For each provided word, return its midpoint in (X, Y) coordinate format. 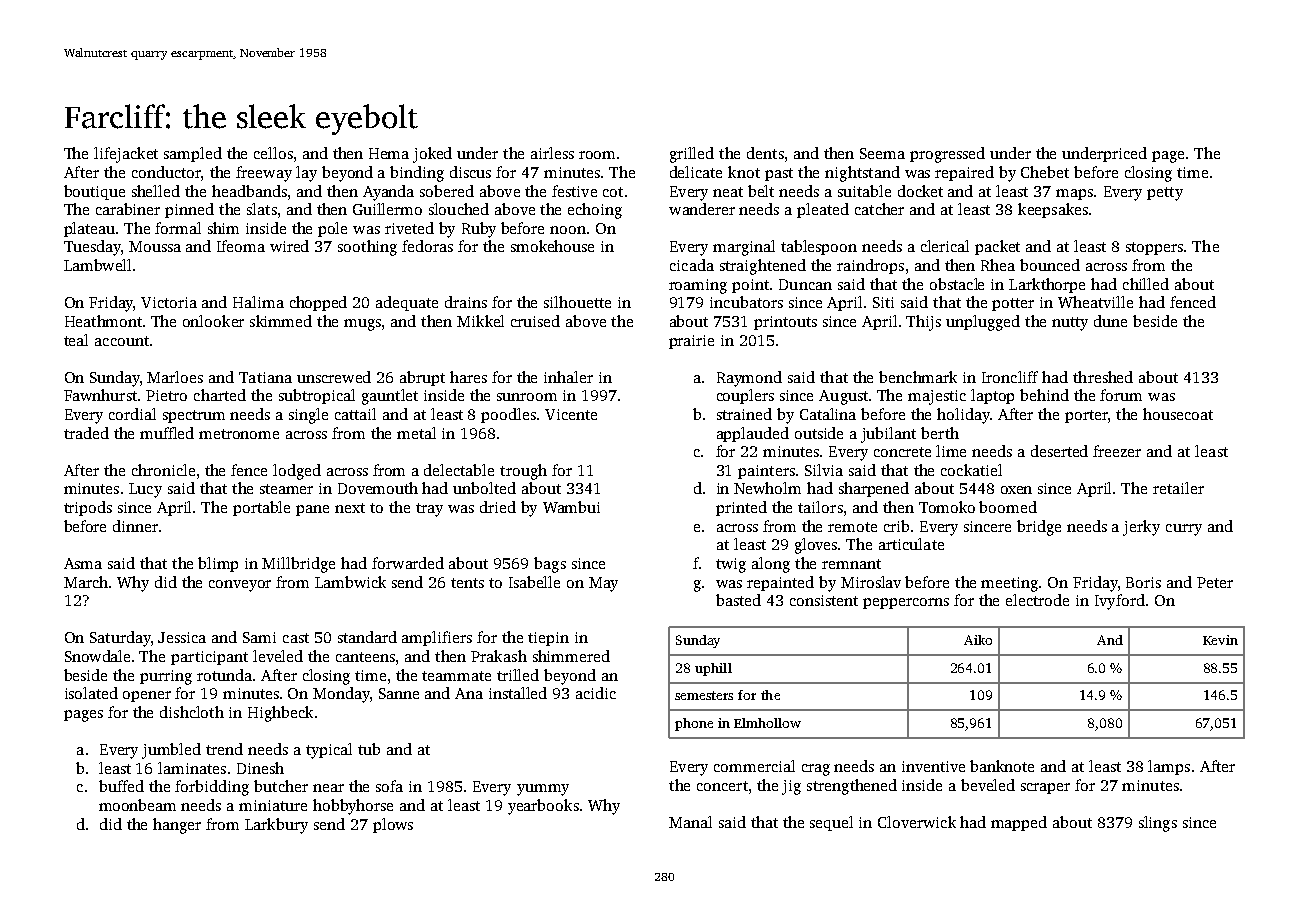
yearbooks (543, 807)
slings (1158, 824)
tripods (88, 508)
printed (741, 508)
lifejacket (126, 155)
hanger (177, 826)
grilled (692, 155)
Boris (1143, 582)
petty (1165, 194)
